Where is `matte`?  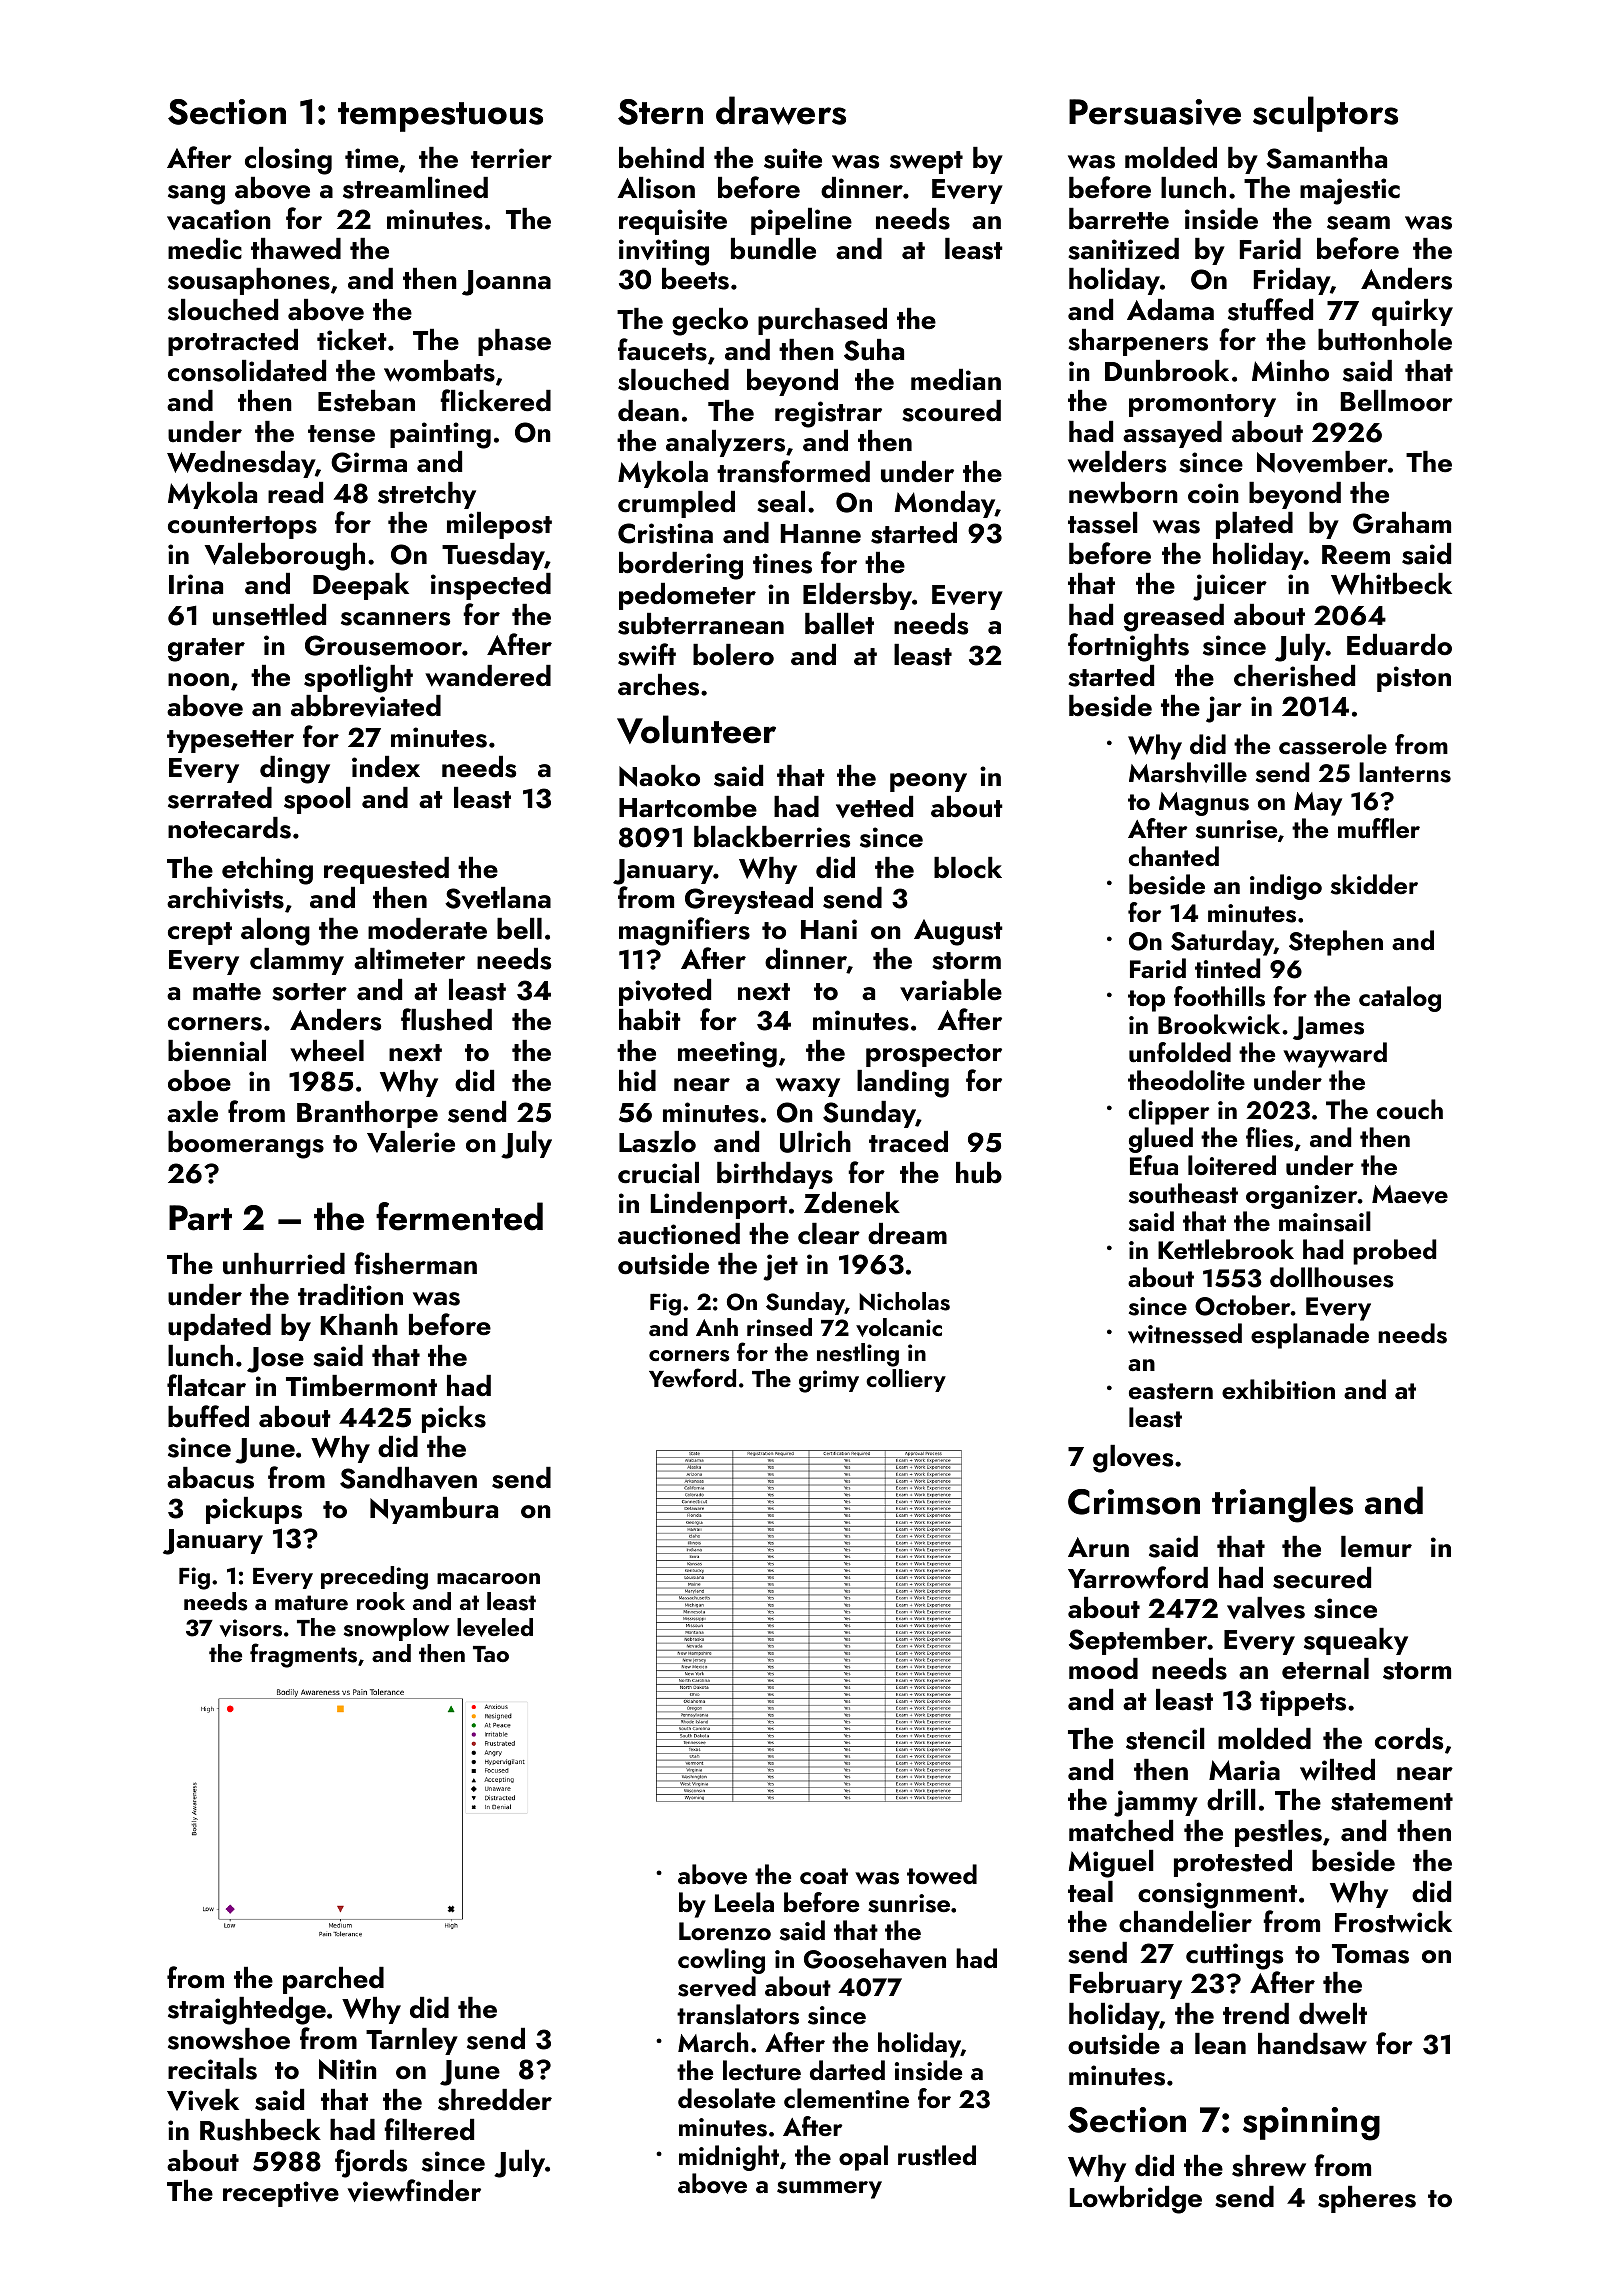 matte is located at coordinates (227, 991).
